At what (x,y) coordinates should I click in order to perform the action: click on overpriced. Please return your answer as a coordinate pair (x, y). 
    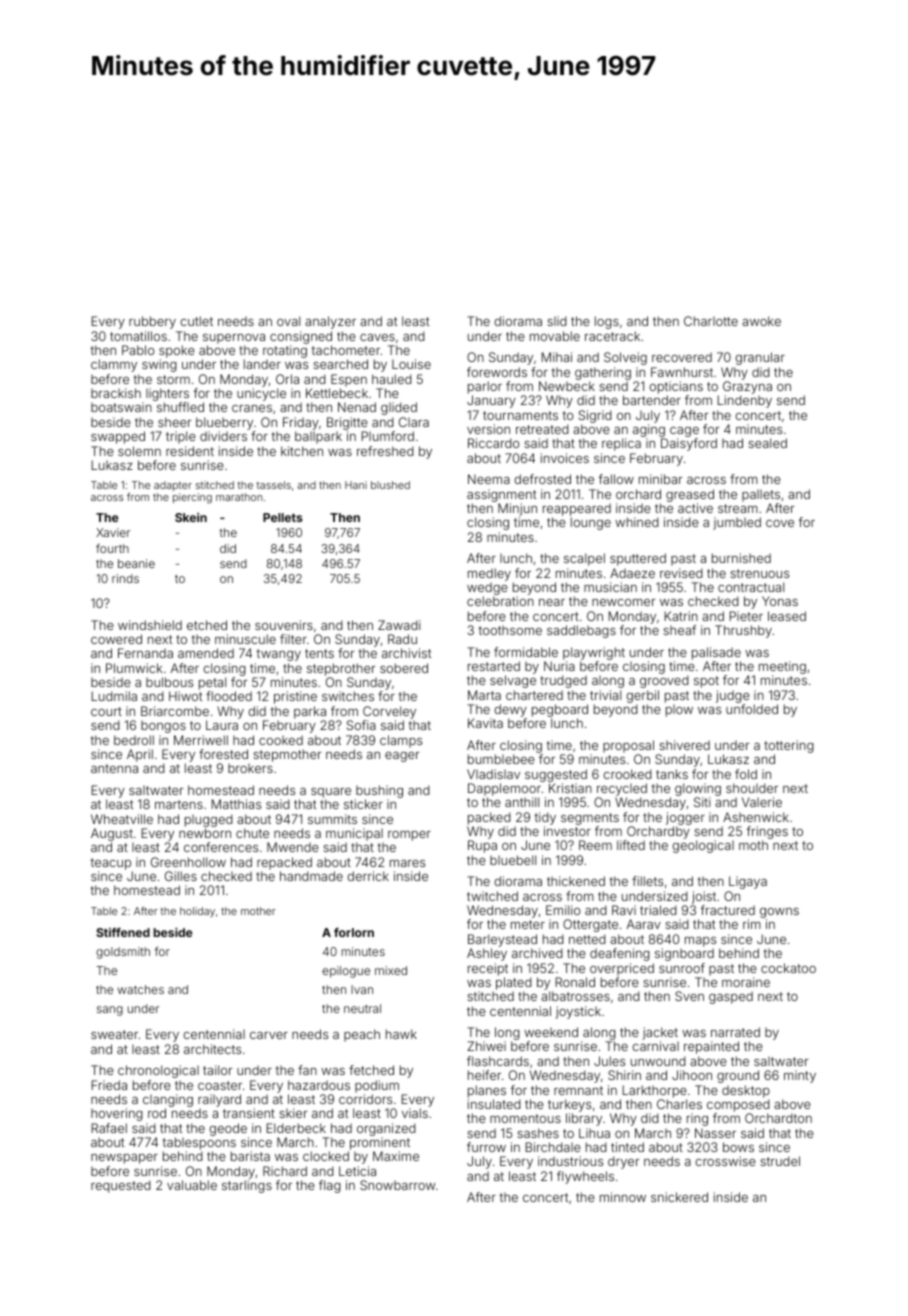
    Looking at the image, I should click on (622, 969).
